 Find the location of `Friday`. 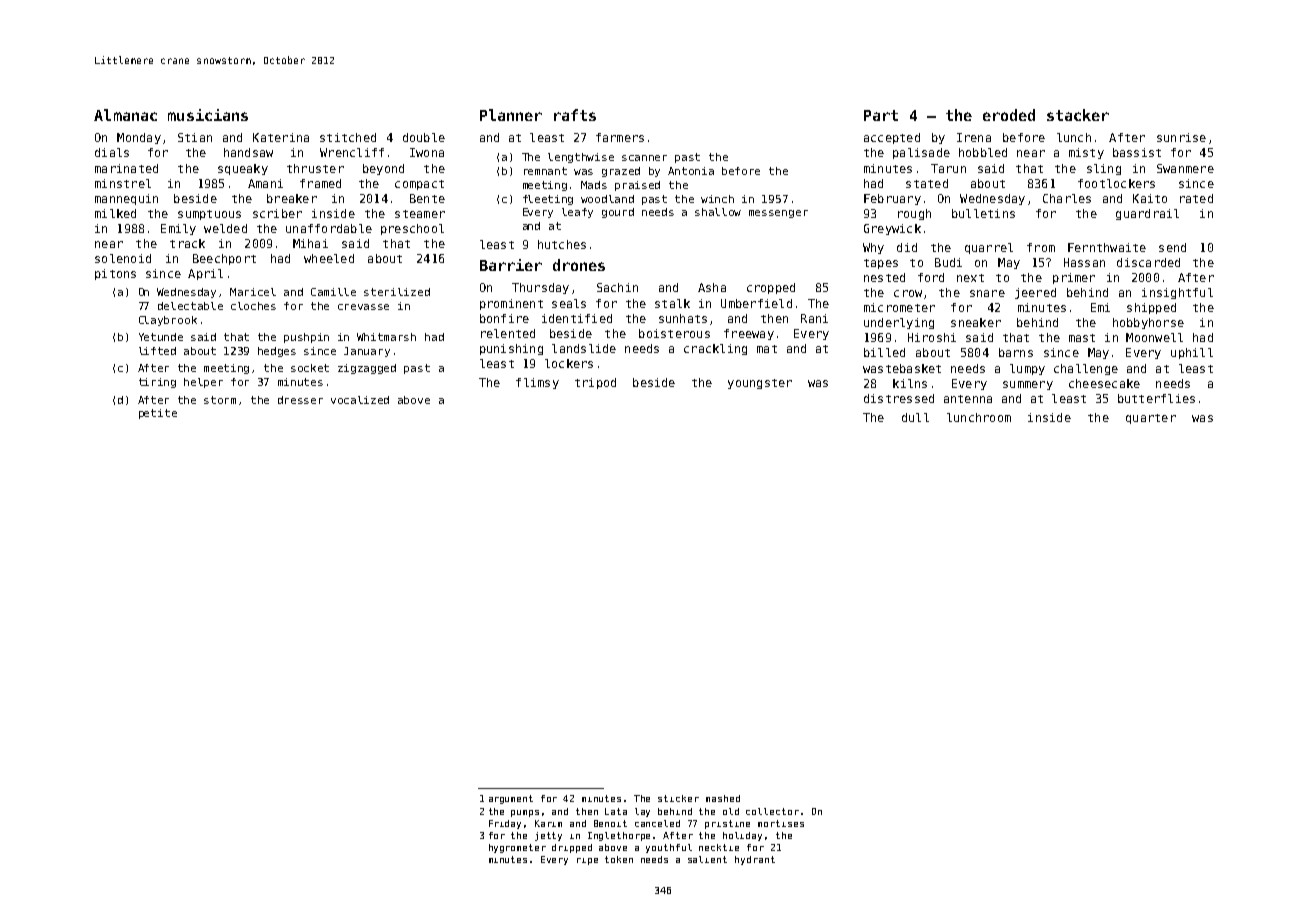

Friday is located at coordinates (505, 824).
